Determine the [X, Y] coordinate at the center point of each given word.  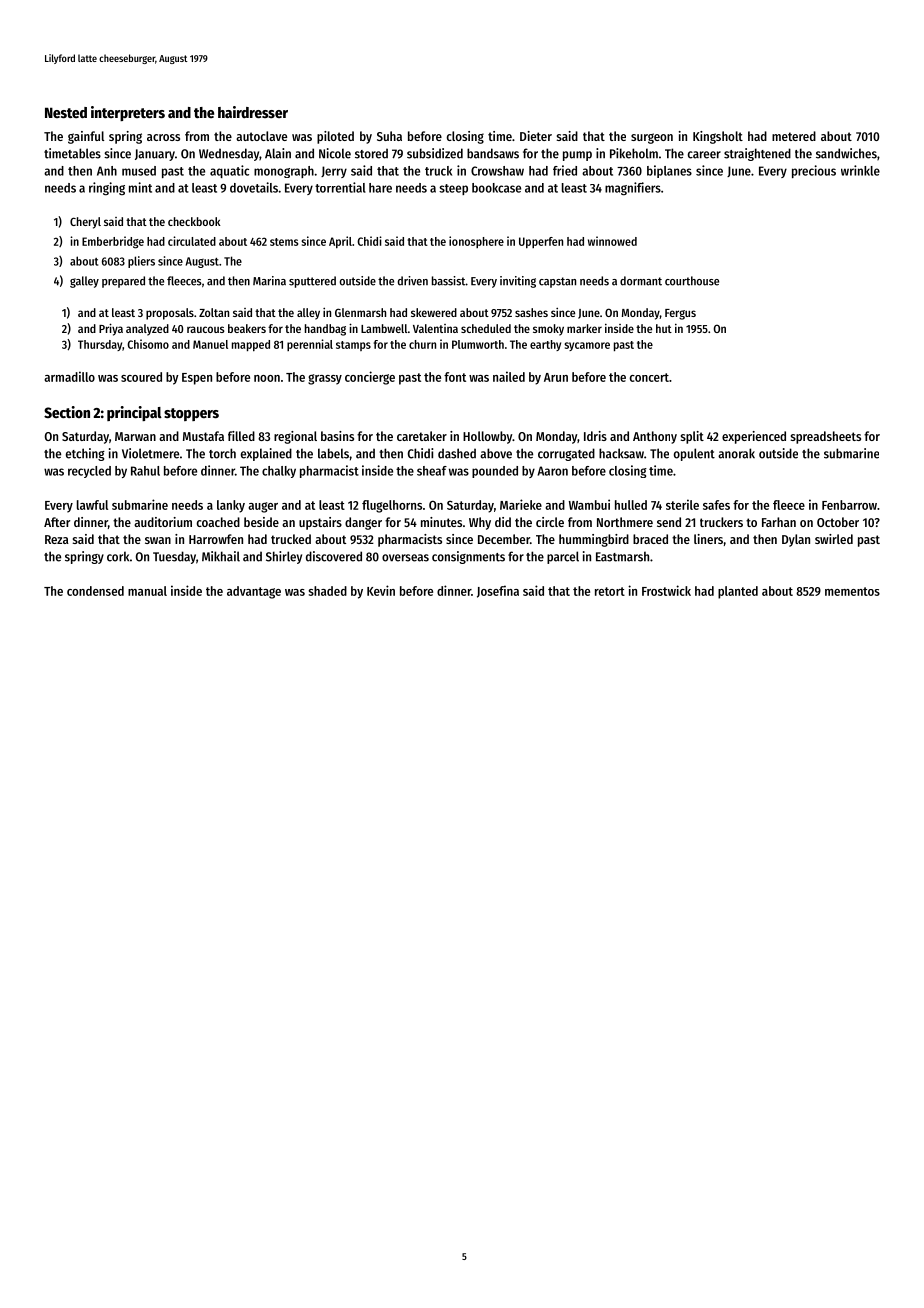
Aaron [552, 471]
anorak [736, 453]
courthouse [692, 281]
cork [118, 556]
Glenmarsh [360, 312]
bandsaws [493, 153]
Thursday [100, 345]
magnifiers [633, 189]
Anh [107, 171]
